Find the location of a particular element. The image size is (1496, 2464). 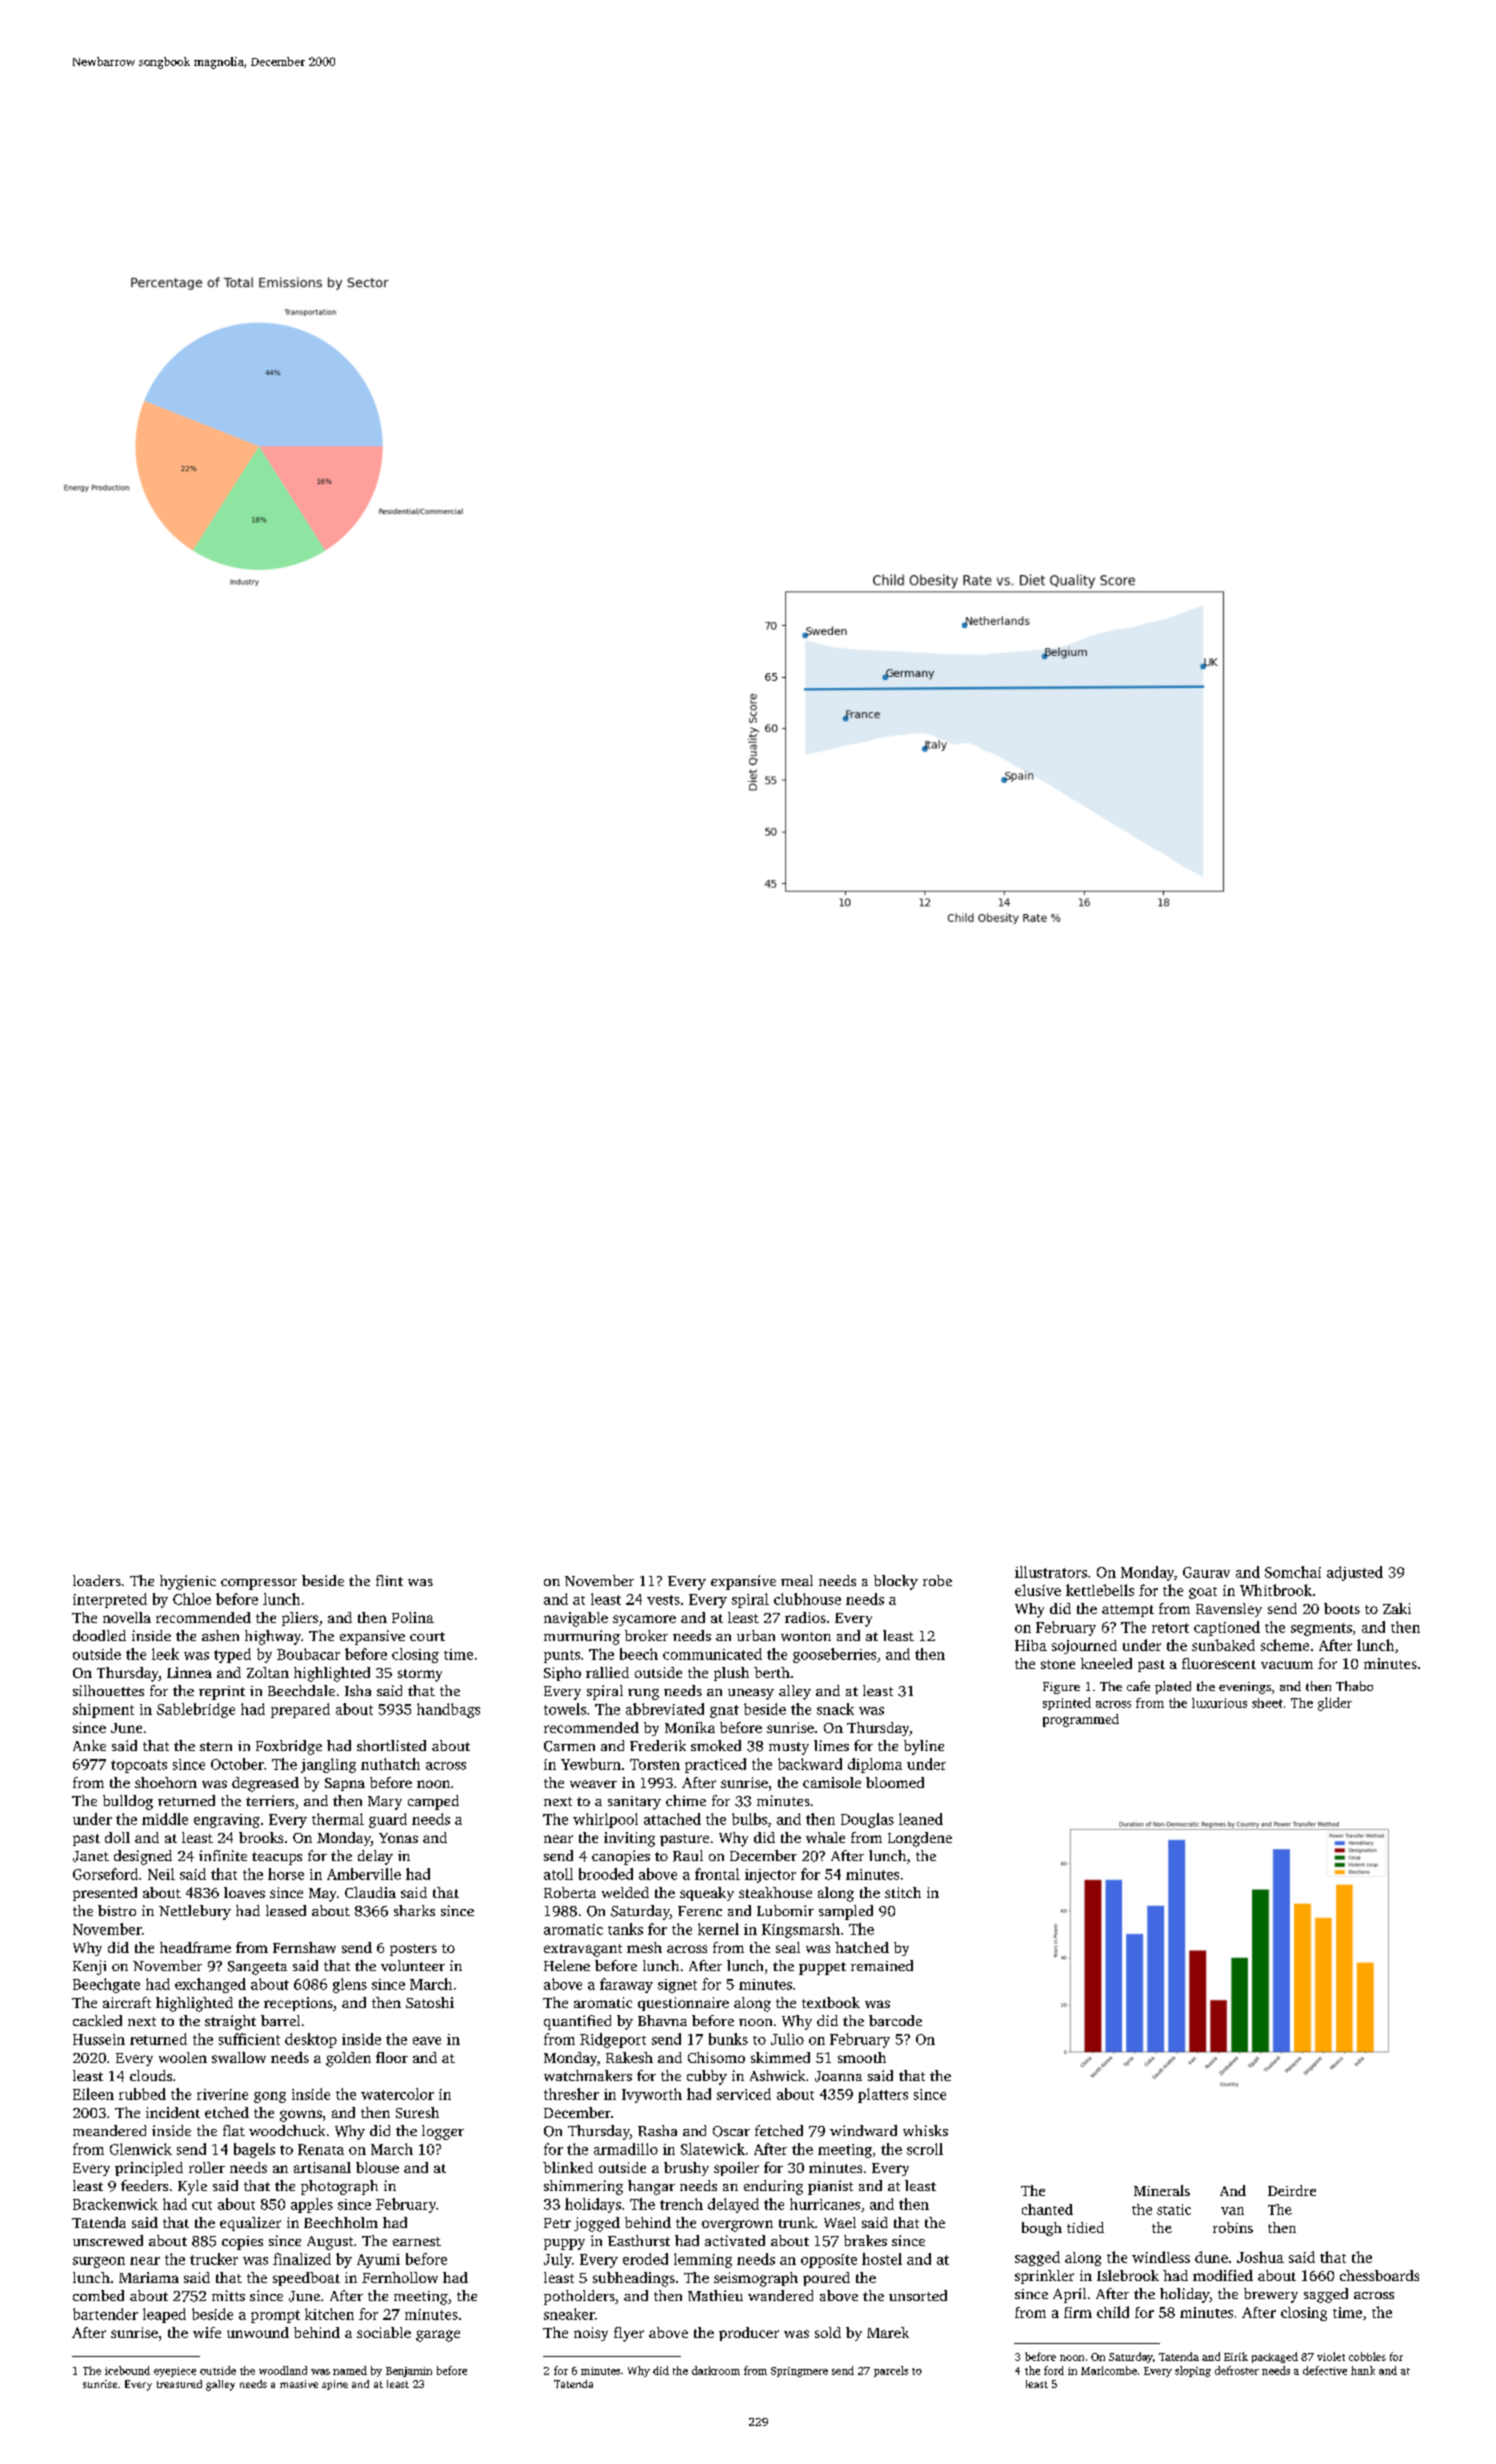

receptions is located at coordinates (298, 2004).
